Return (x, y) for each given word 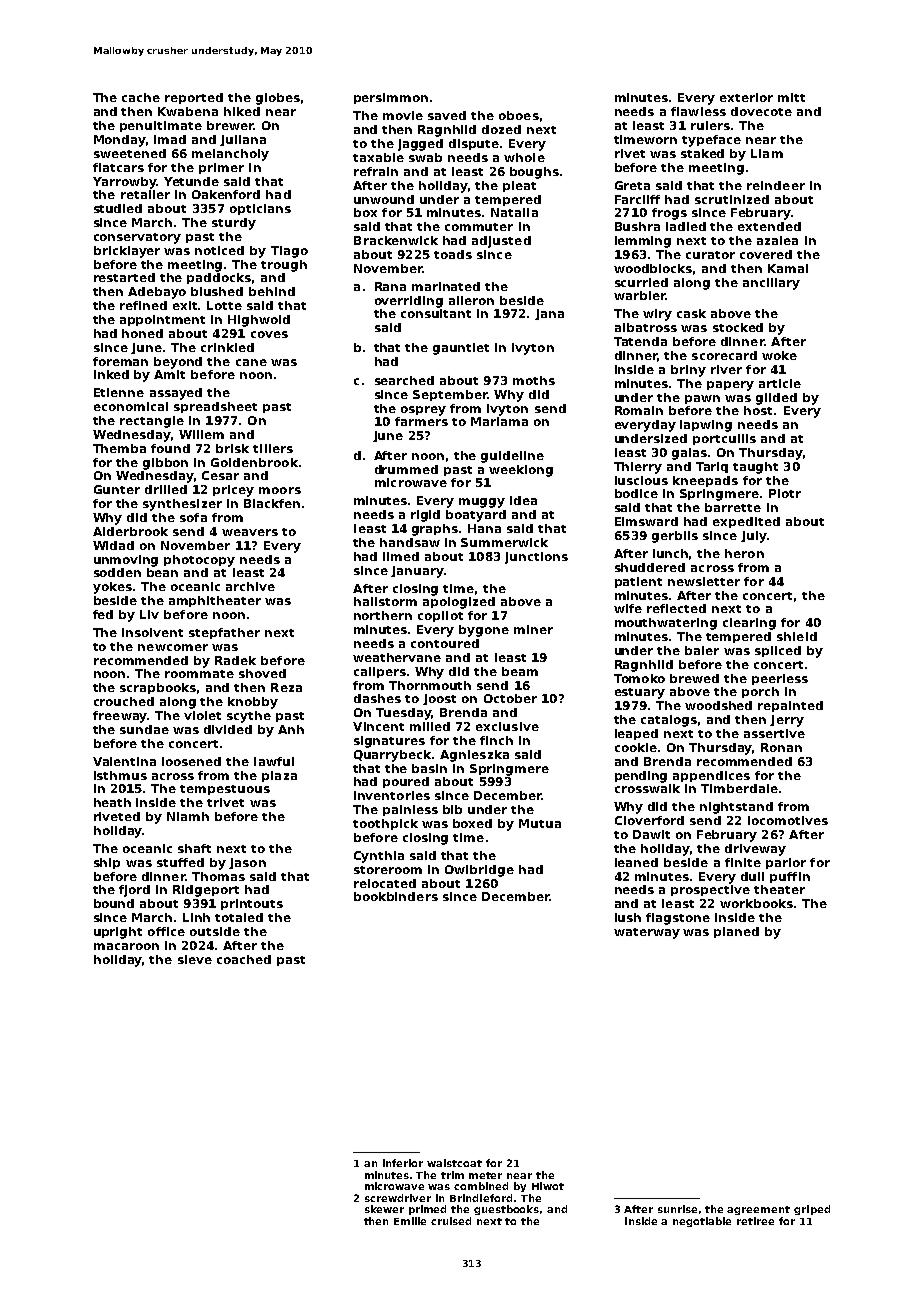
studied (118, 208)
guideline (512, 457)
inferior (403, 1163)
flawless (698, 111)
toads (453, 254)
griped (812, 1210)
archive (250, 586)
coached (244, 959)
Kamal (788, 268)
